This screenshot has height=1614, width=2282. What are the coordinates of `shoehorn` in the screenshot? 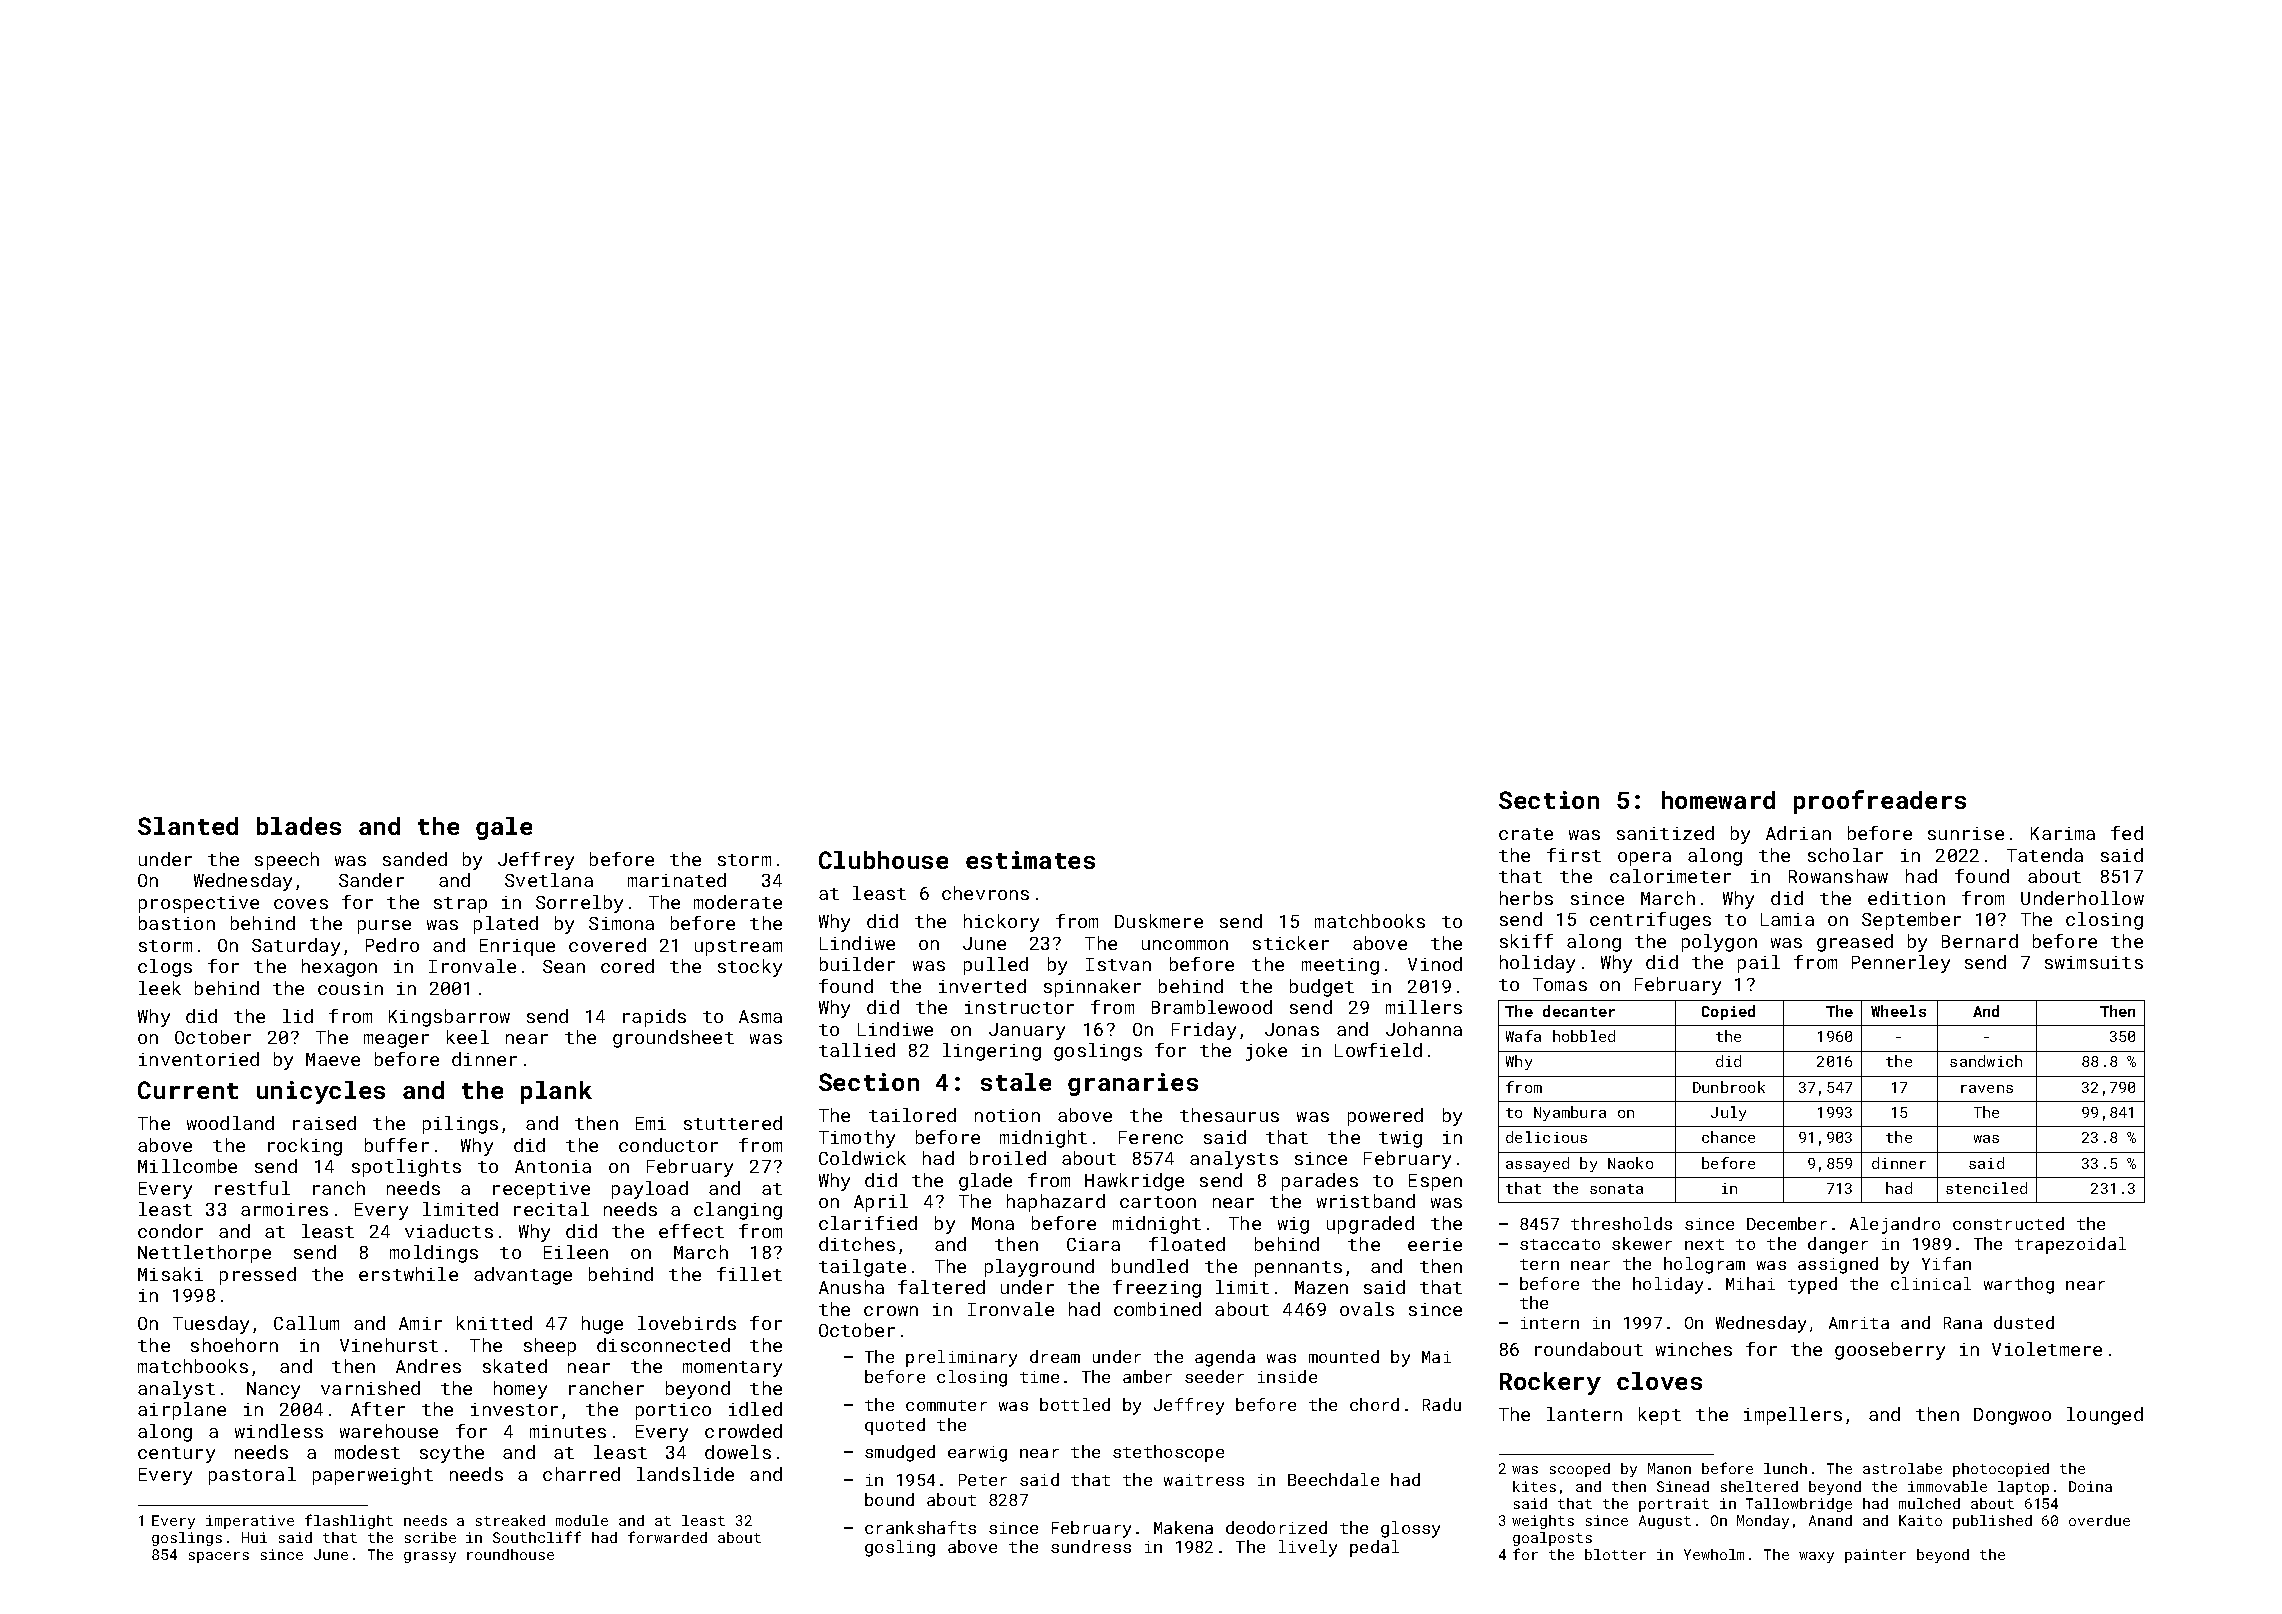 It's located at (234, 1345).
